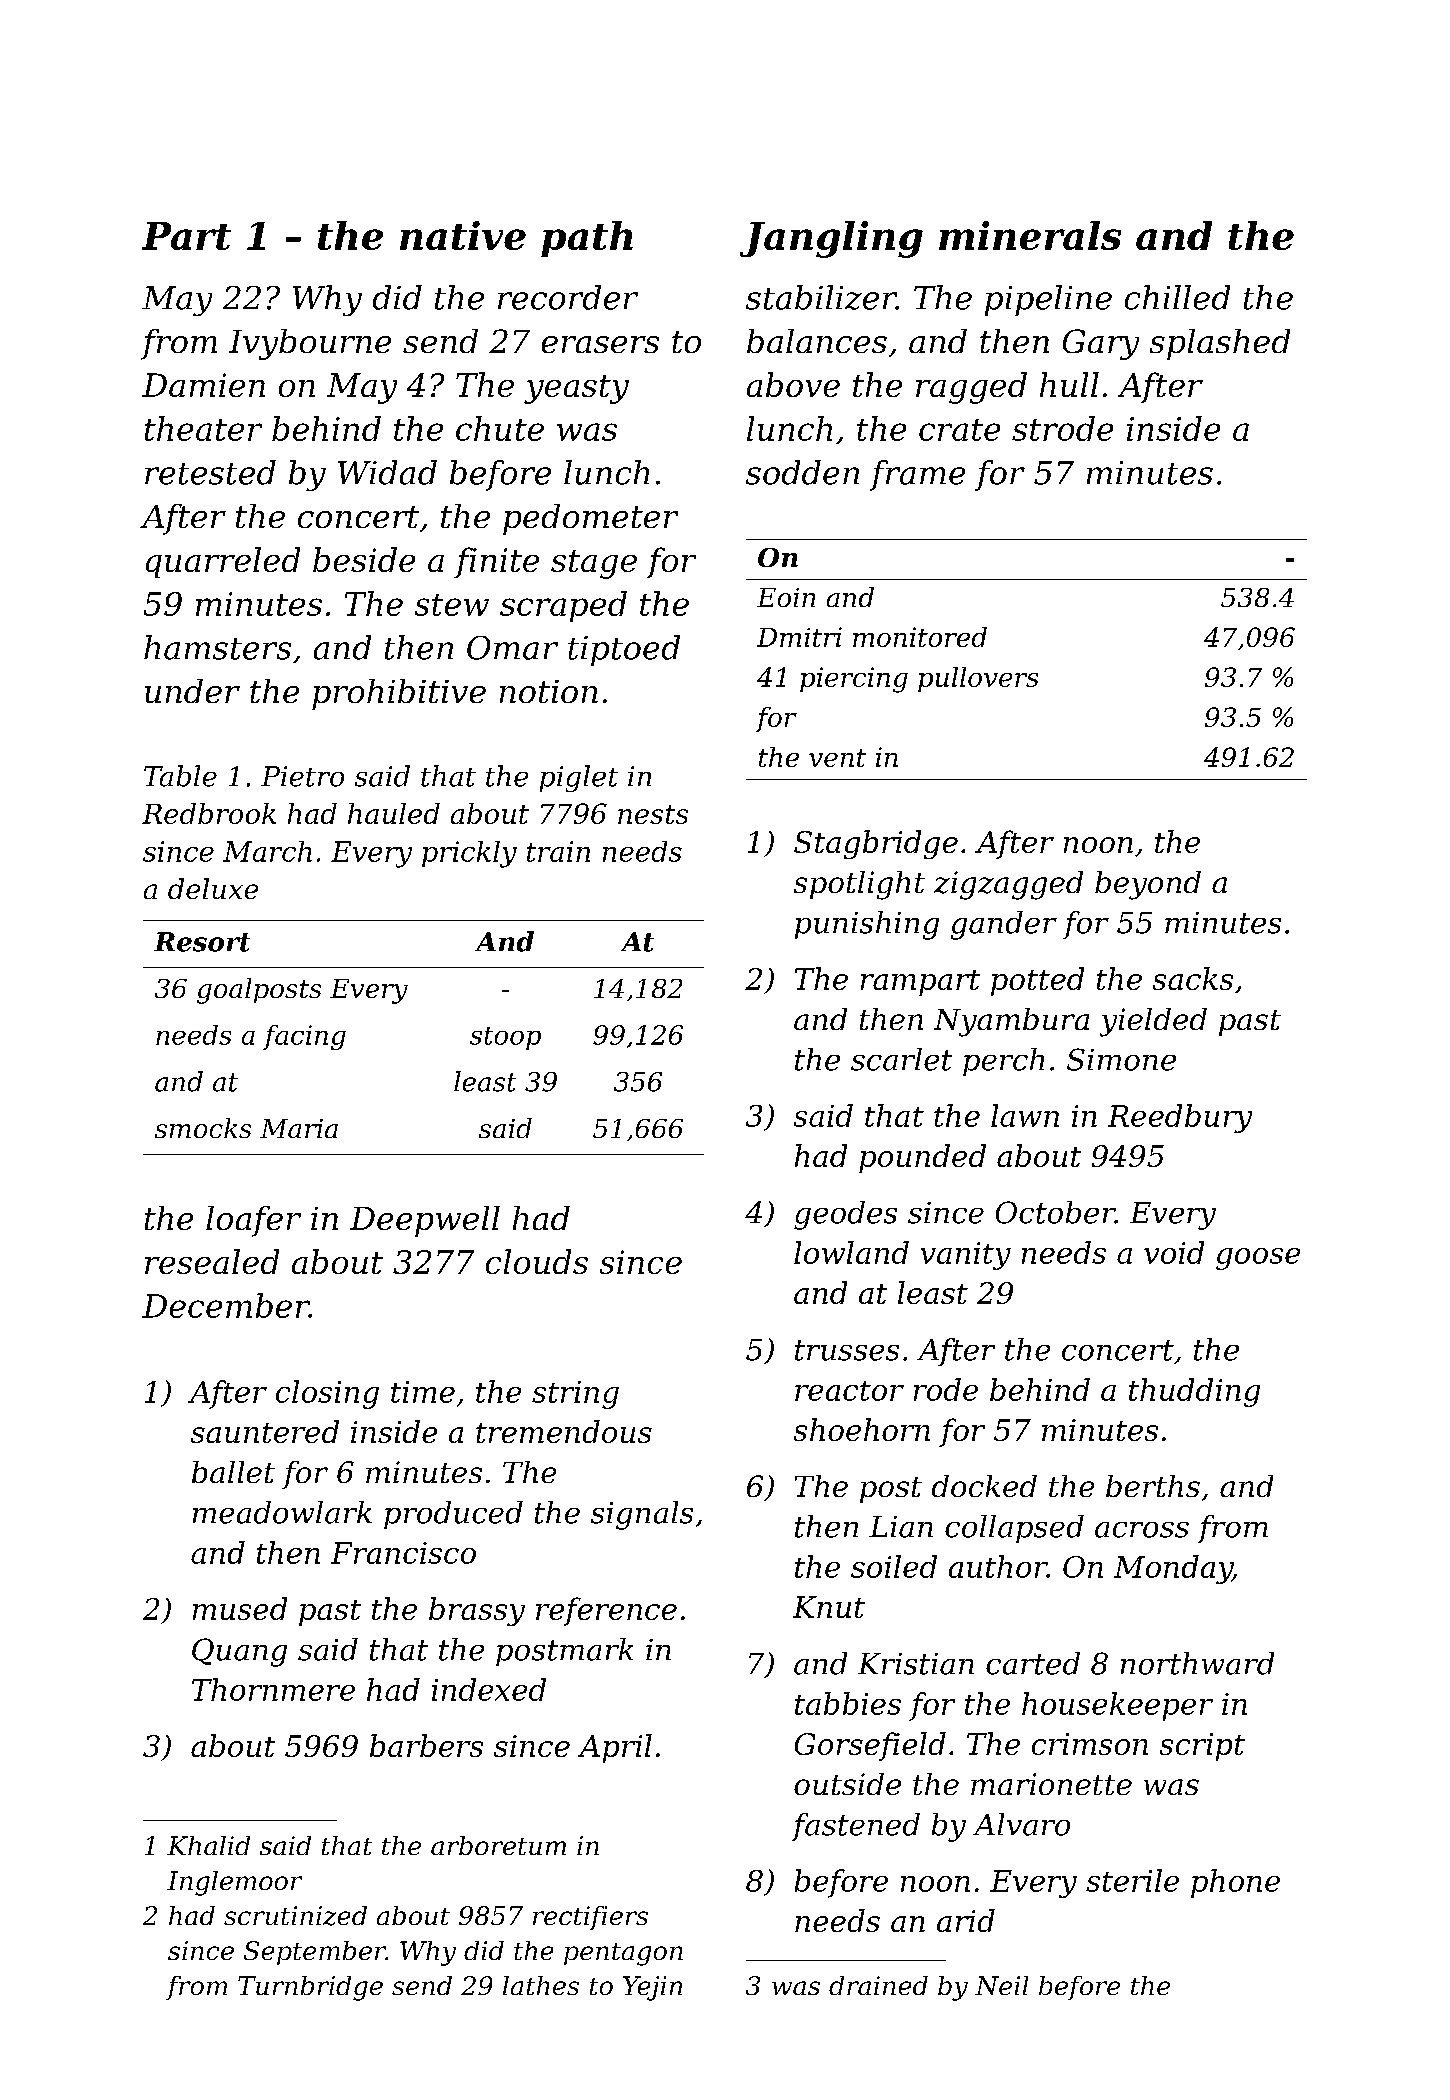  Describe the element at coordinates (568, 297) in the image. I see `recorder` at that location.
